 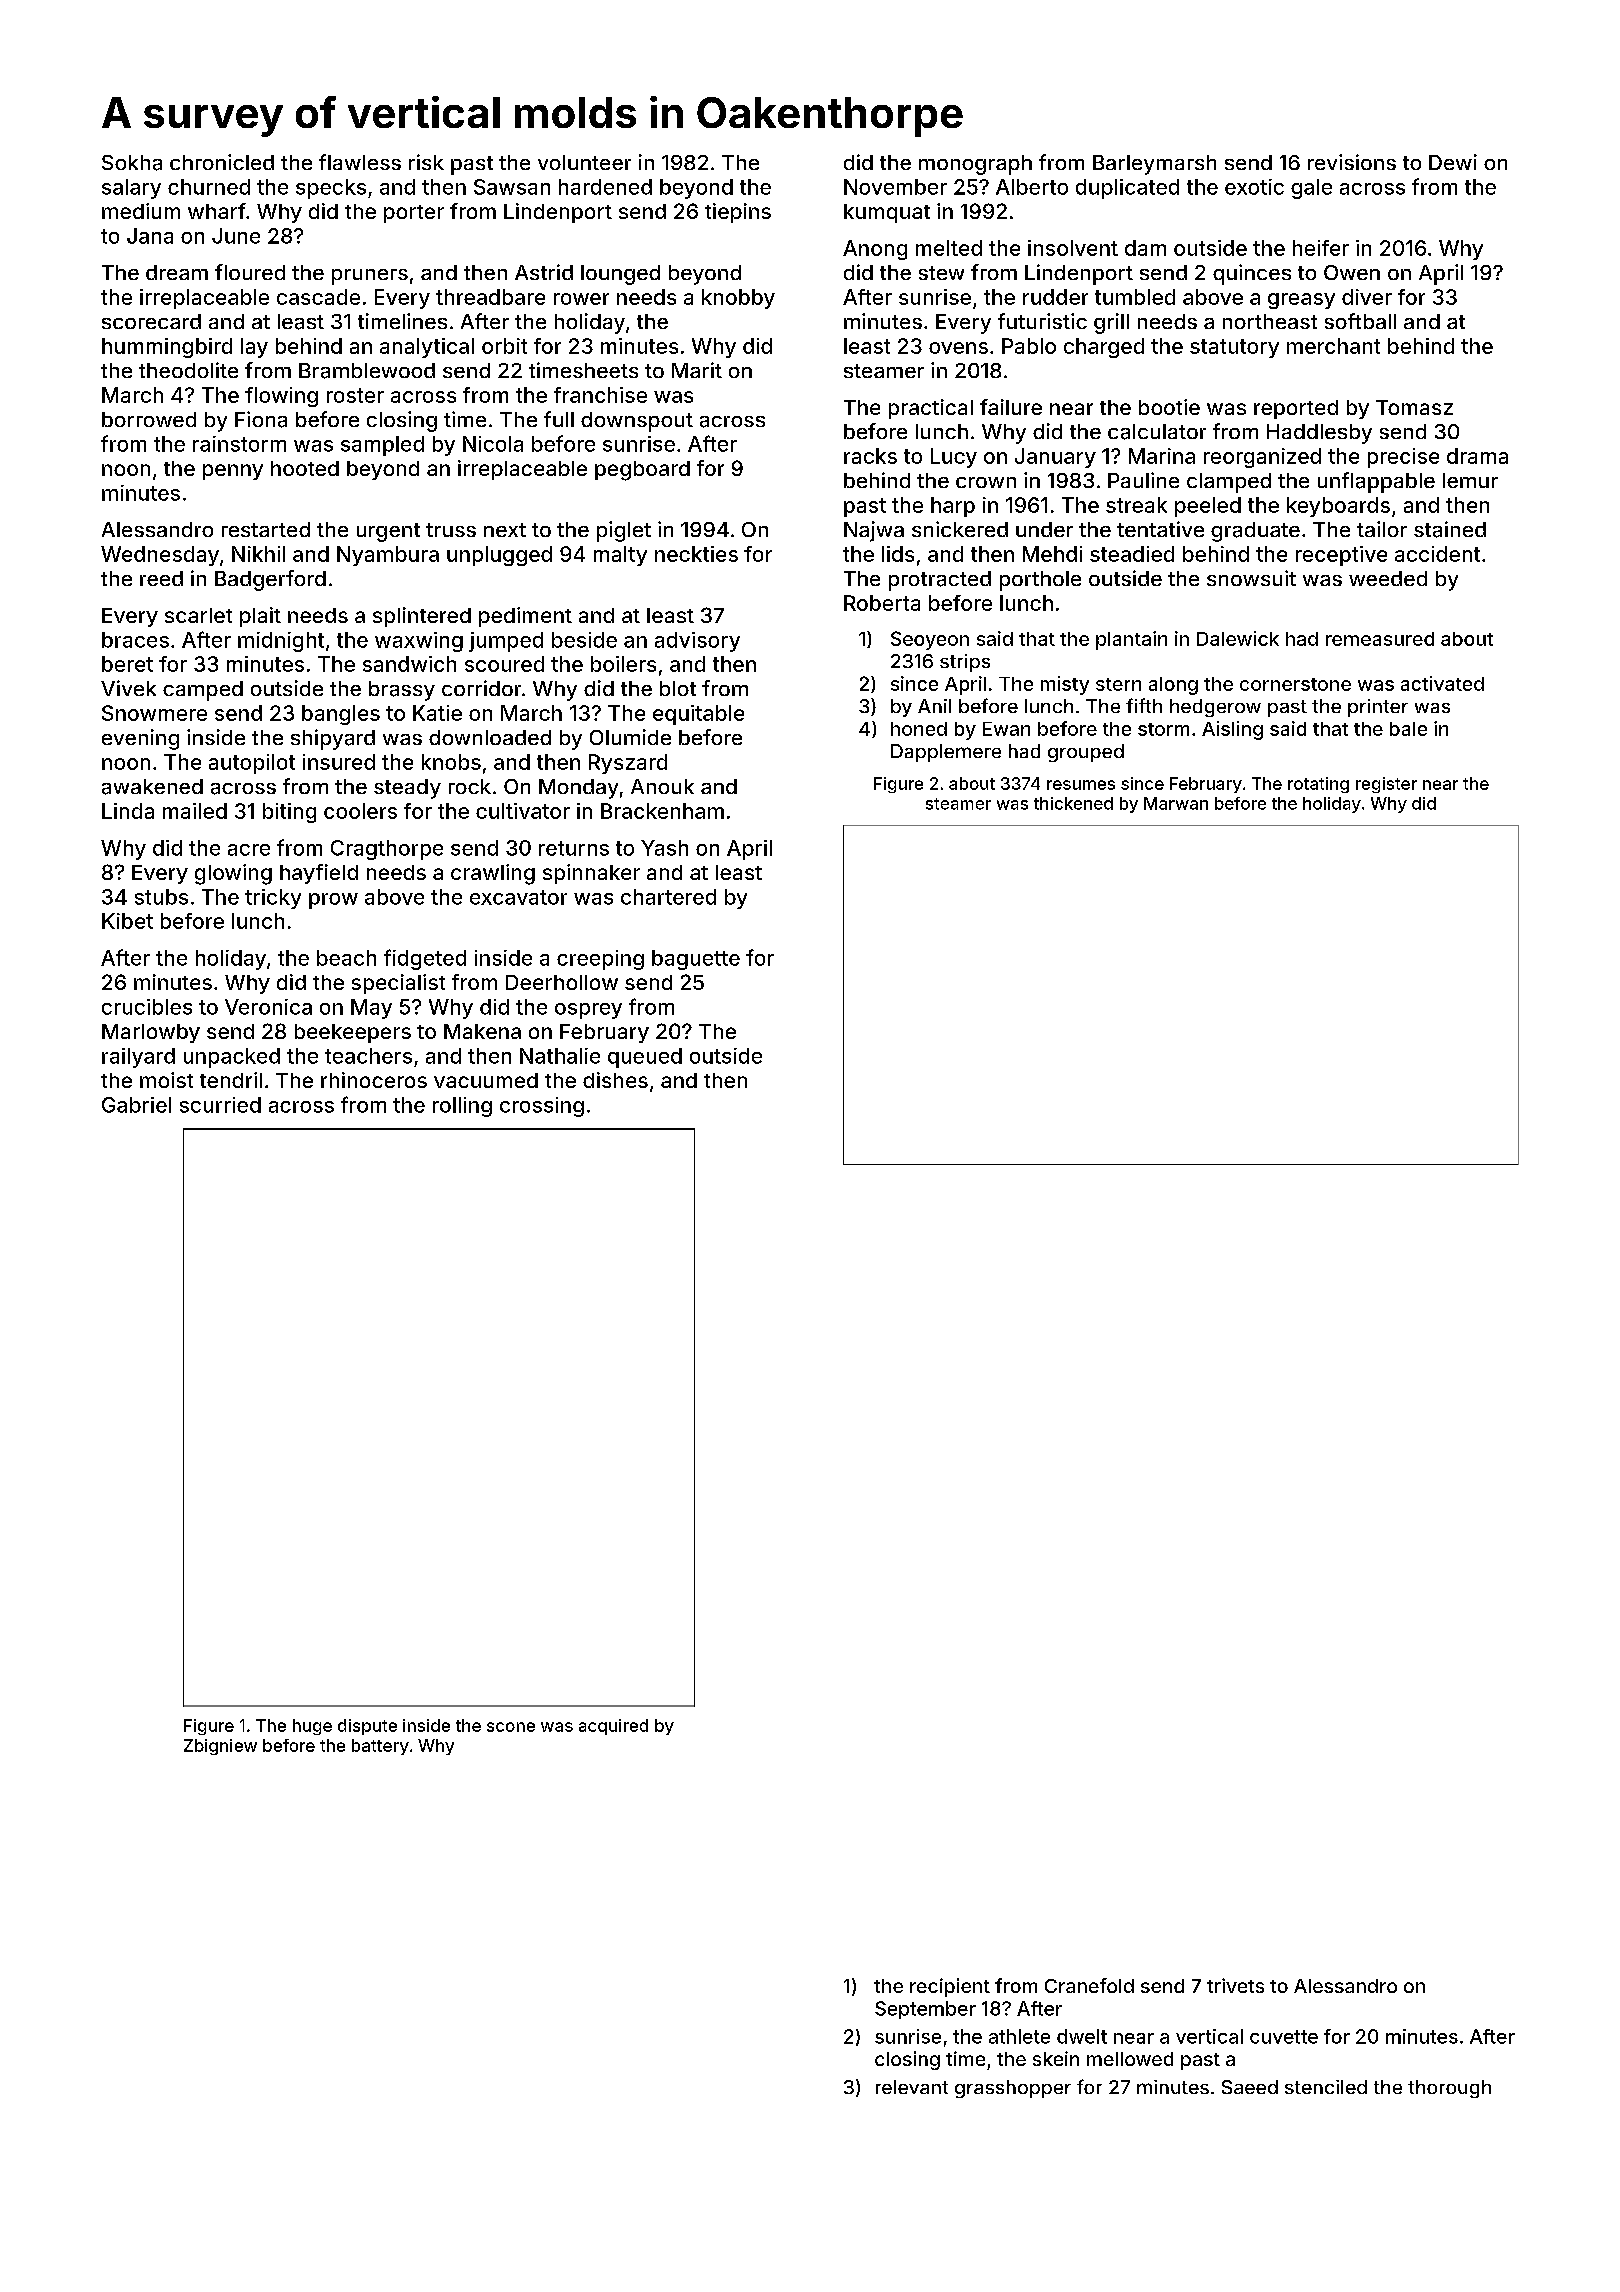 What do you see at coordinates (499, 556) in the image?
I see `unplugged` at bounding box center [499, 556].
